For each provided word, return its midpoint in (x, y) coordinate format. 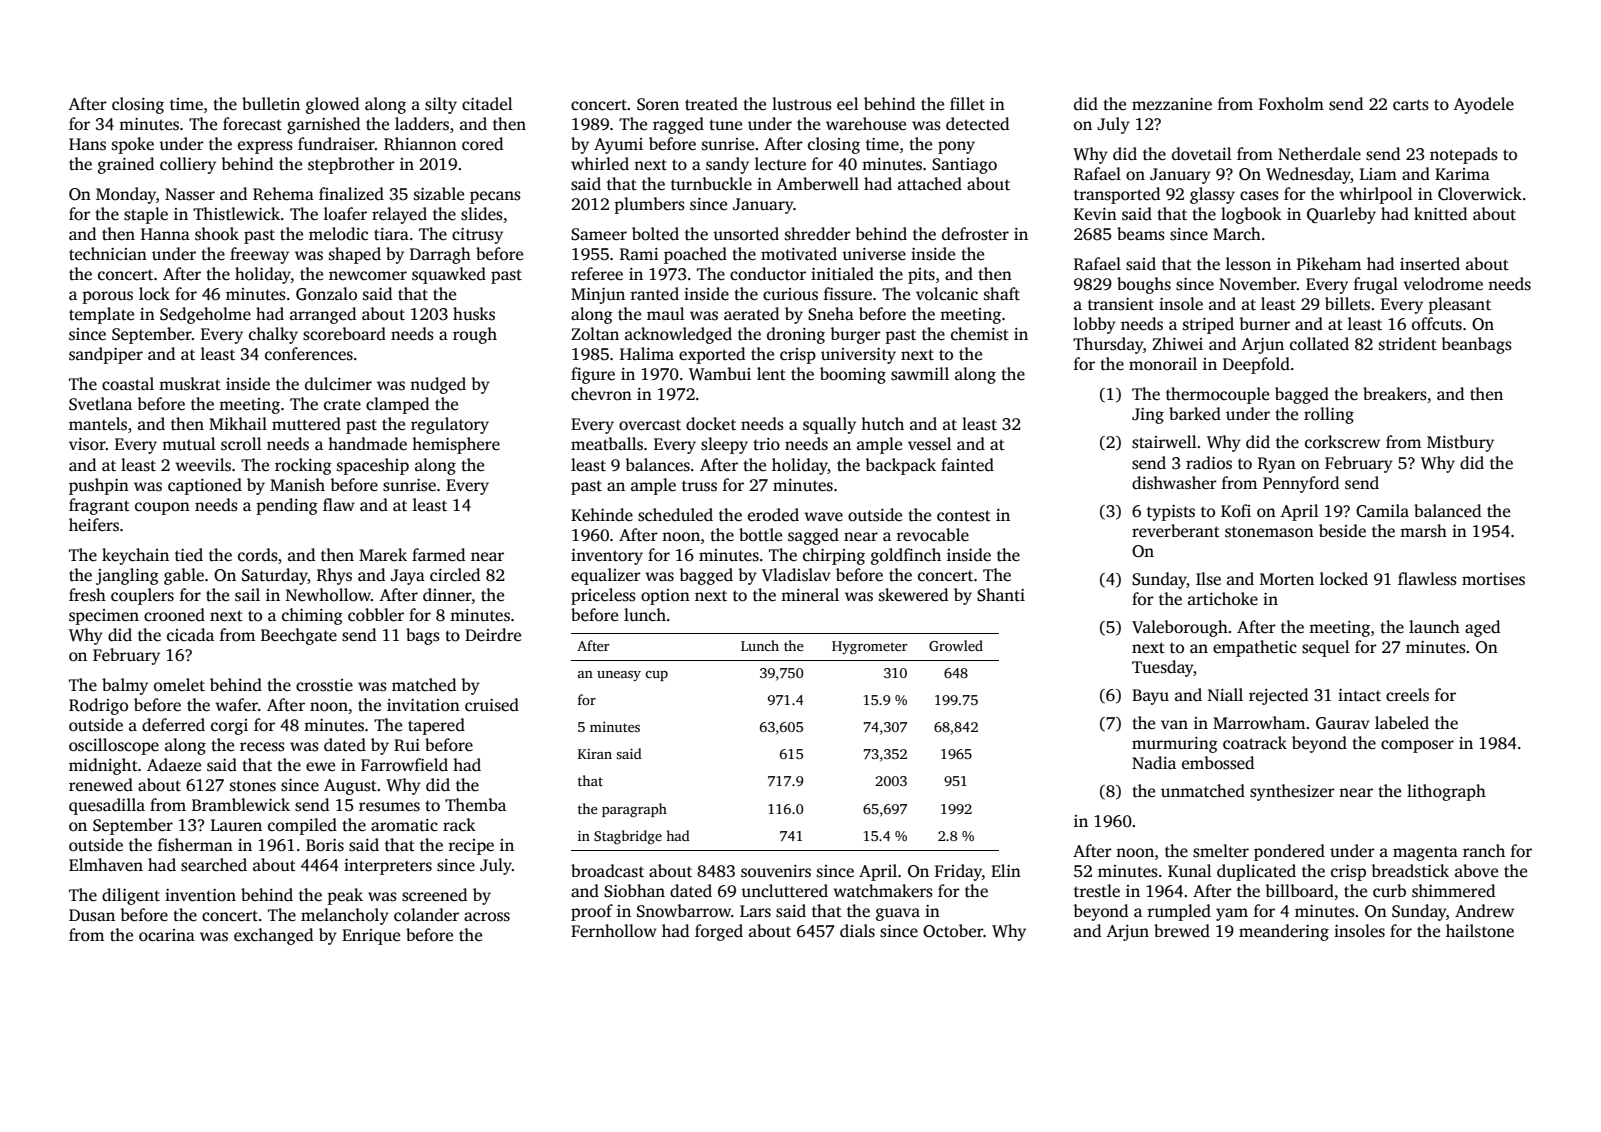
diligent (131, 896)
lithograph (1446, 792)
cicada (190, 634)
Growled (956, 645)
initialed (842, 274)
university (858, 356)
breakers (1395, 394)
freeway (259, 255)
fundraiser (336, 144)
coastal (128, 384)
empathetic (1255, 648)
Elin (1006, 870)
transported (1117, 195)
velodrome (1443, 284)
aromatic (404, 825)
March (1237, 233)
